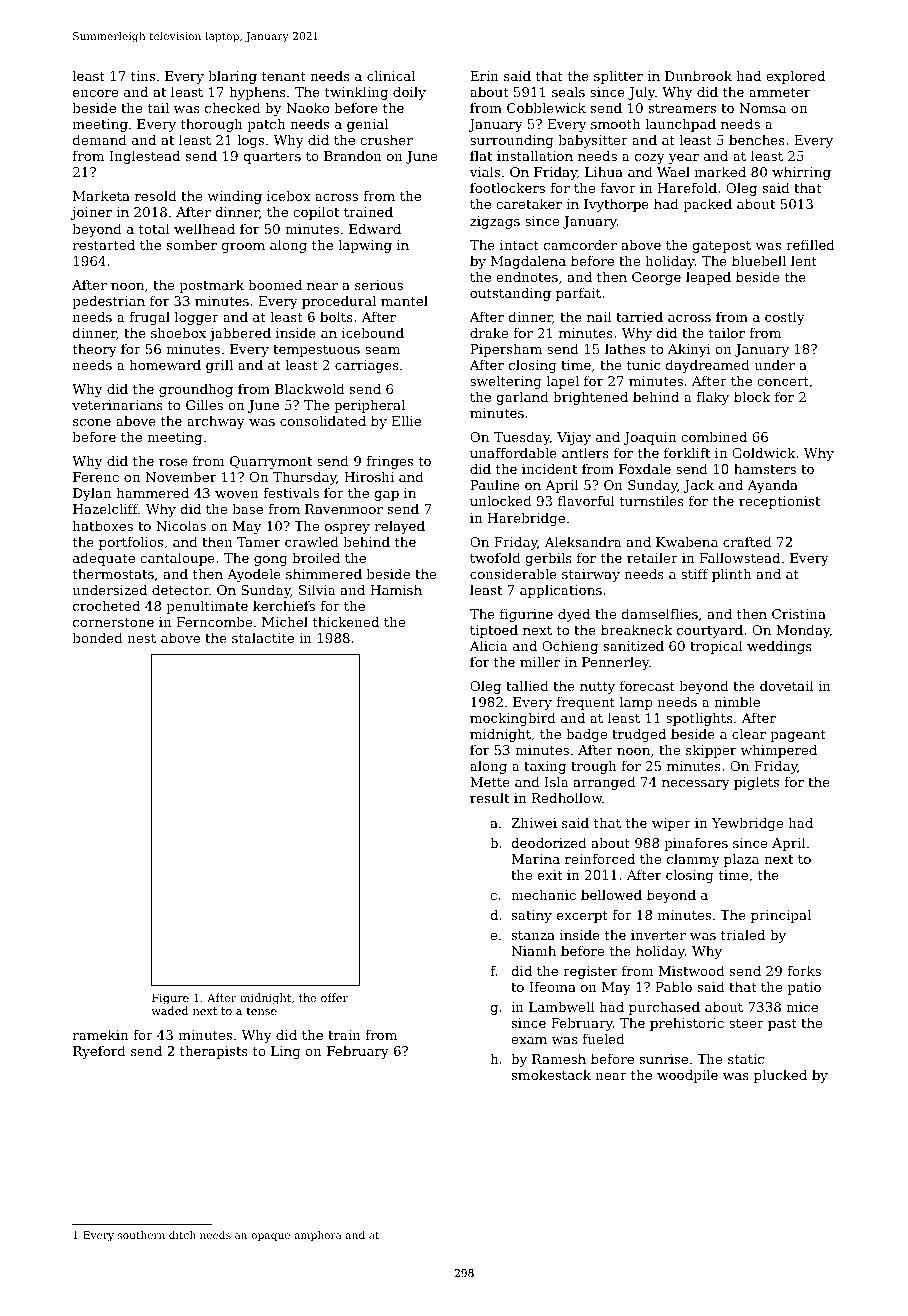  I want to click on Ryeford, so click(99, 1052).
